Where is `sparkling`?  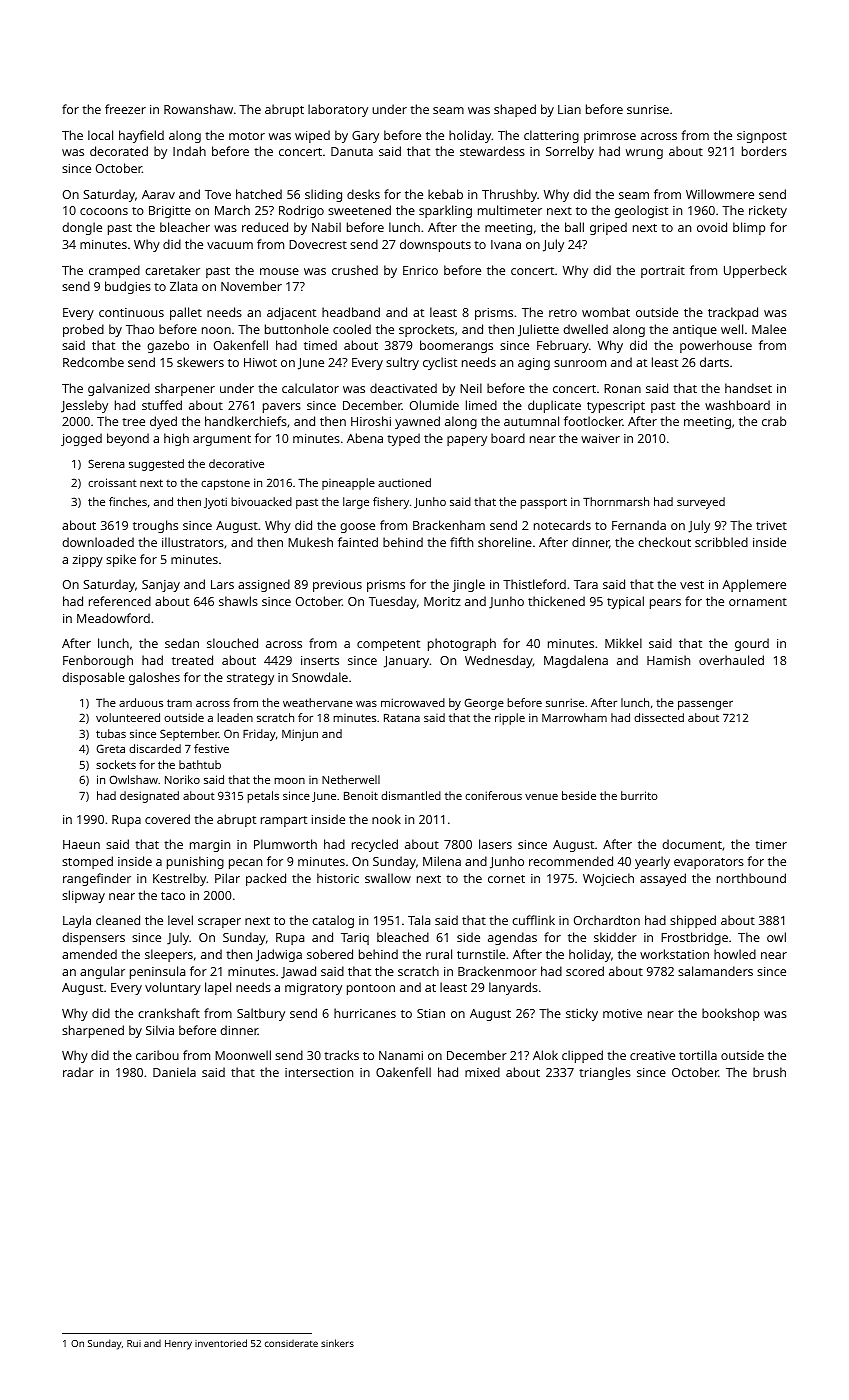 sparkling is located at coordinates (445, 211).
